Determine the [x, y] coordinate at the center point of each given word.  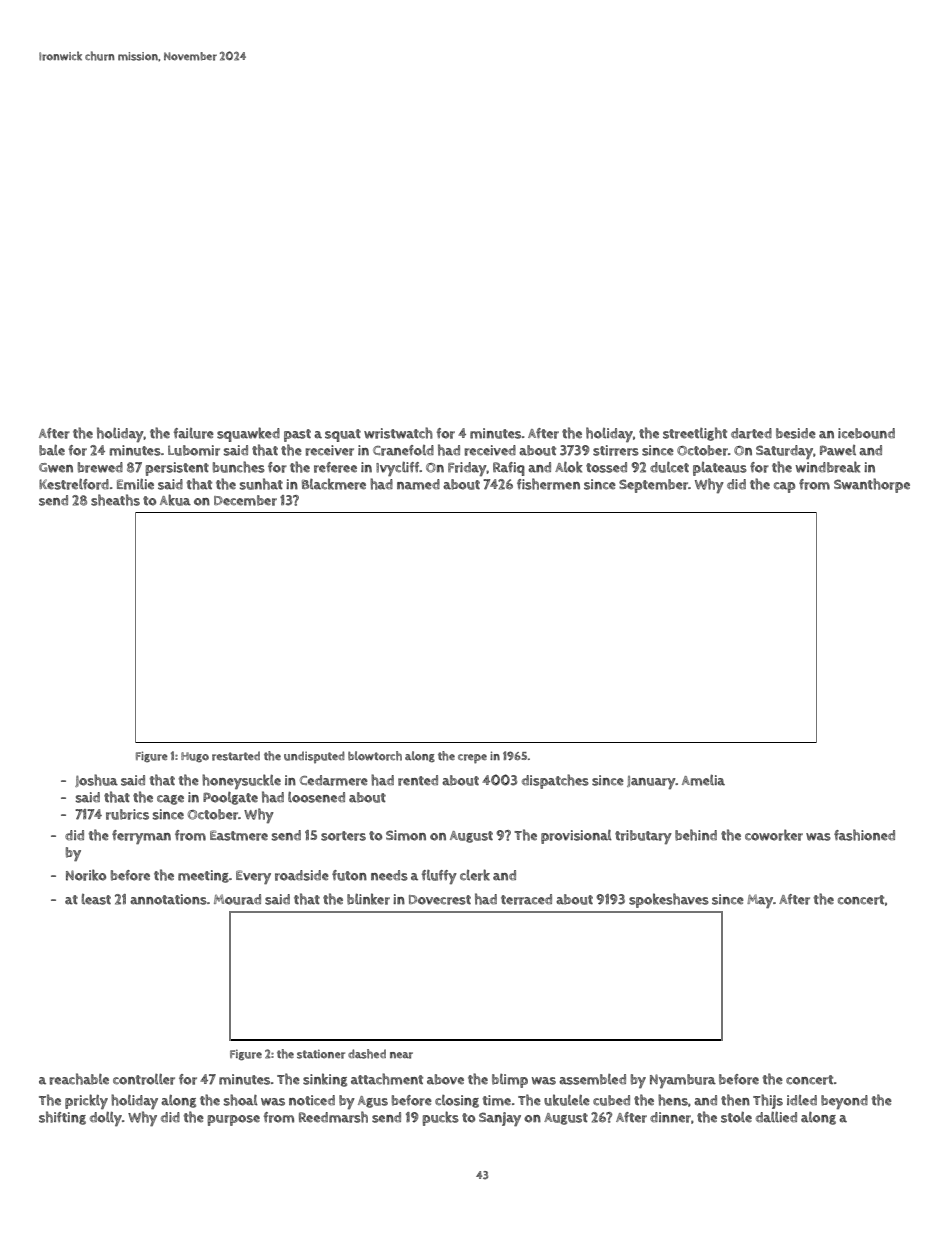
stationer [321, 1054]
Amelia [703, 780]
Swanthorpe [872, 485]
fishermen [548, 484]
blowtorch [375, 756]
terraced [526, 899]
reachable [79, 1079]
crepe [472, 759]
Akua [175, 500]
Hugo [195, 757]
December [245, 500]
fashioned [864, 835]
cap [784, 487]
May [760, 901]
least [96, 899]
